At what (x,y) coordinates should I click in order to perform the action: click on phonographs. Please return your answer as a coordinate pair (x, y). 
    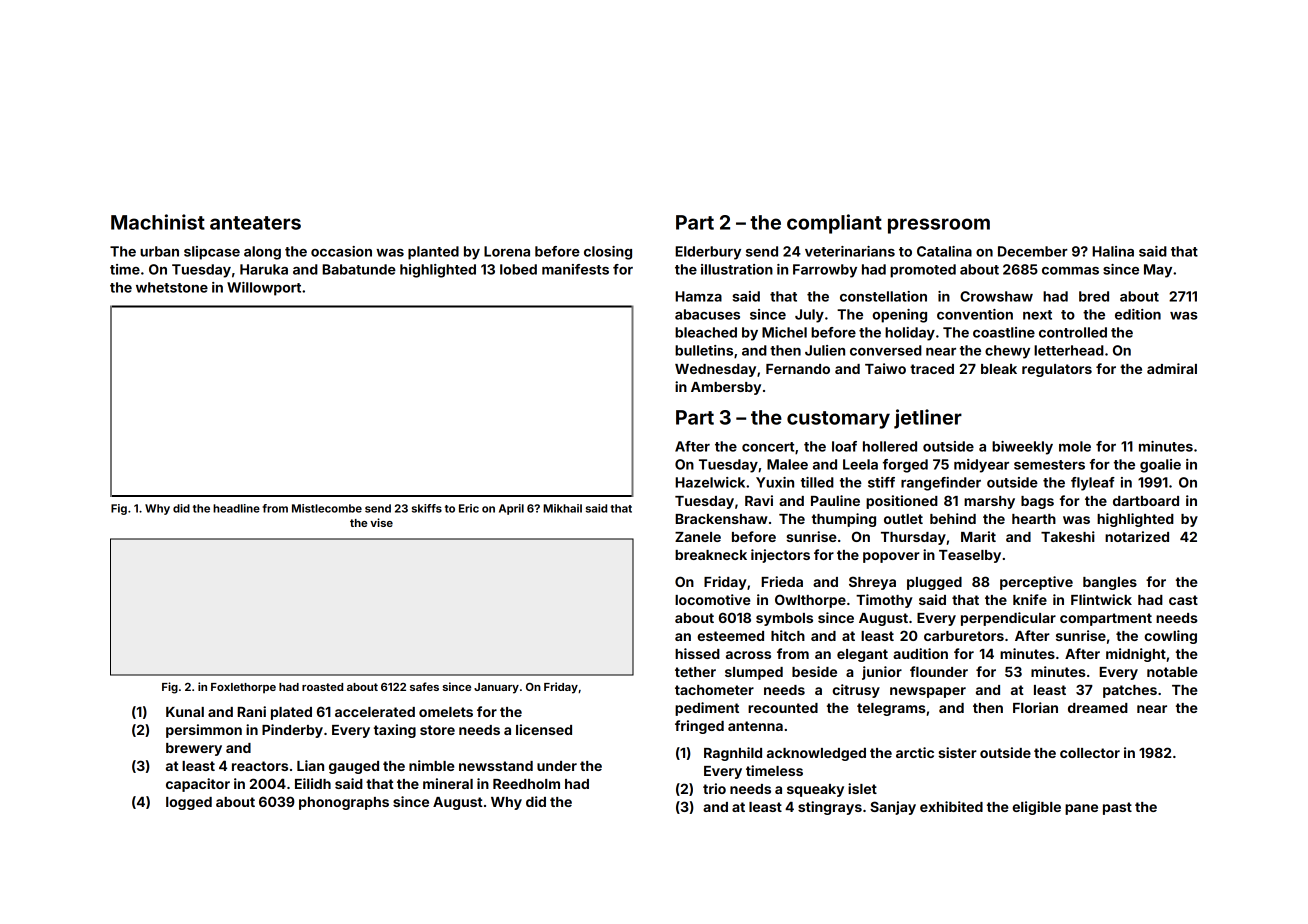
    Looking at the image, I should click on (344, 803).
